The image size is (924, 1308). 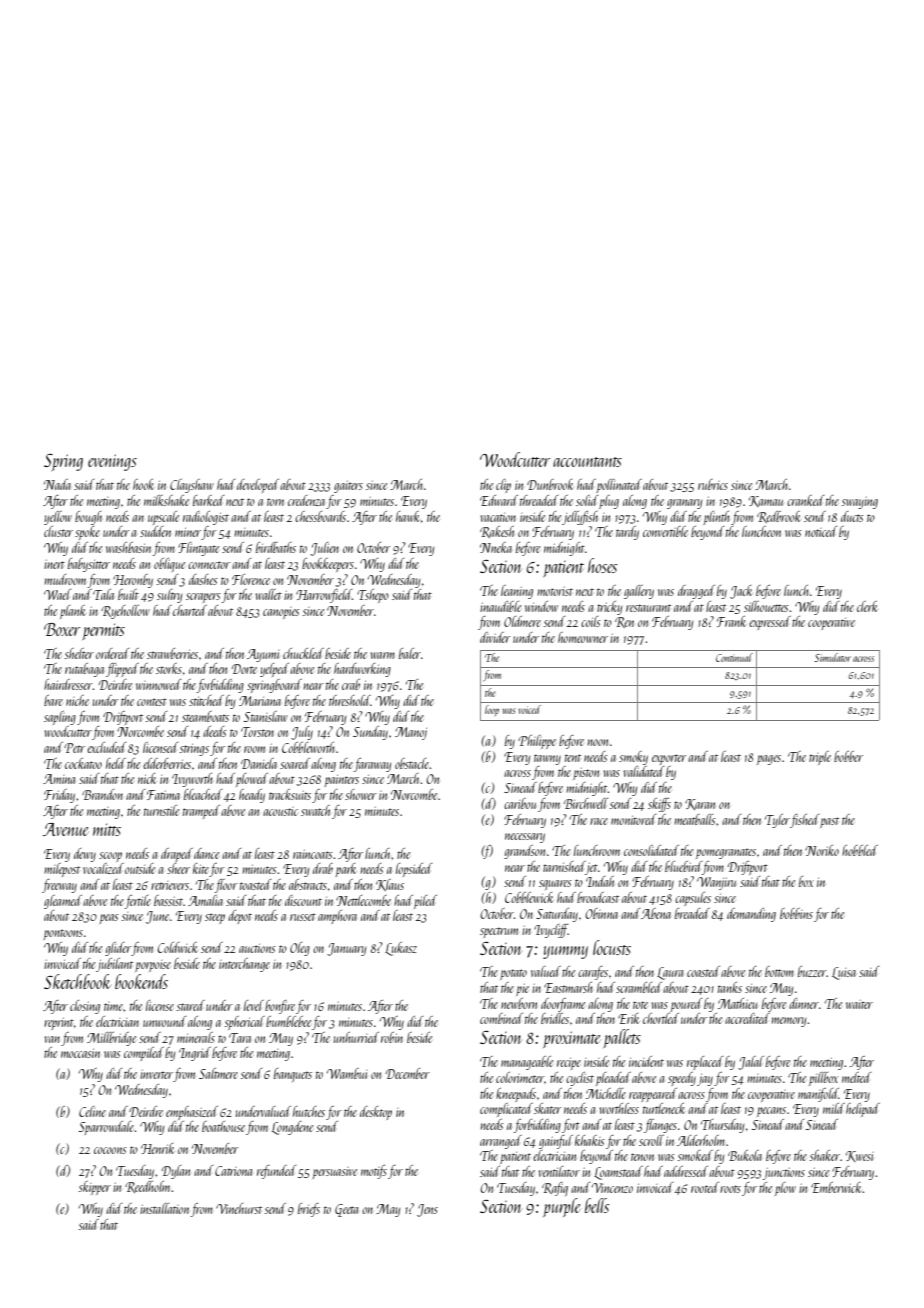 I want to click on Luisa, so click(x=844, y=973).
